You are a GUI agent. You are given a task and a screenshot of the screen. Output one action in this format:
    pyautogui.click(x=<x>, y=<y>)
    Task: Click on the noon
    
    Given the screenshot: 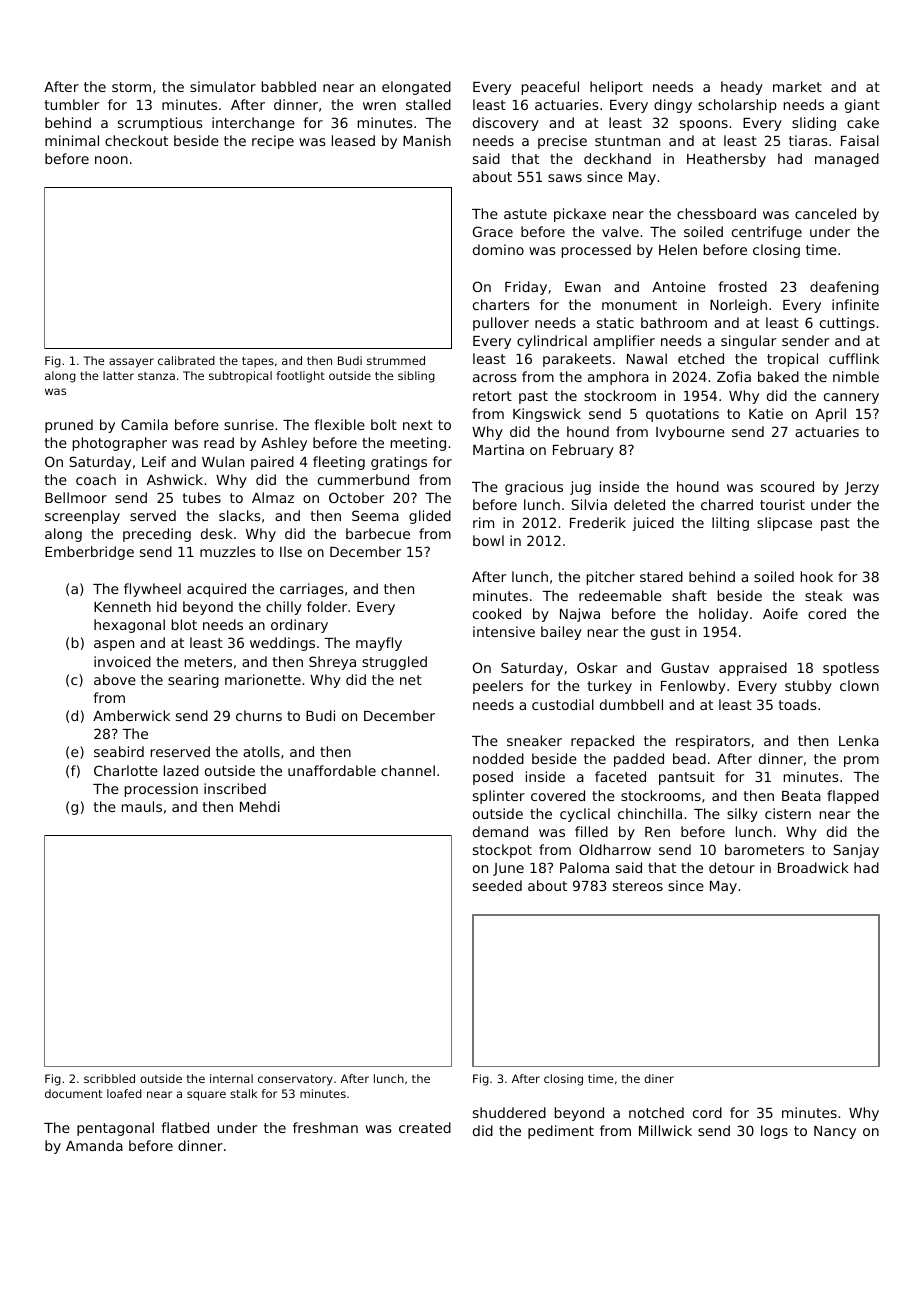 What is the action you would take?
    pyautogui.click(x=111, y=160)
